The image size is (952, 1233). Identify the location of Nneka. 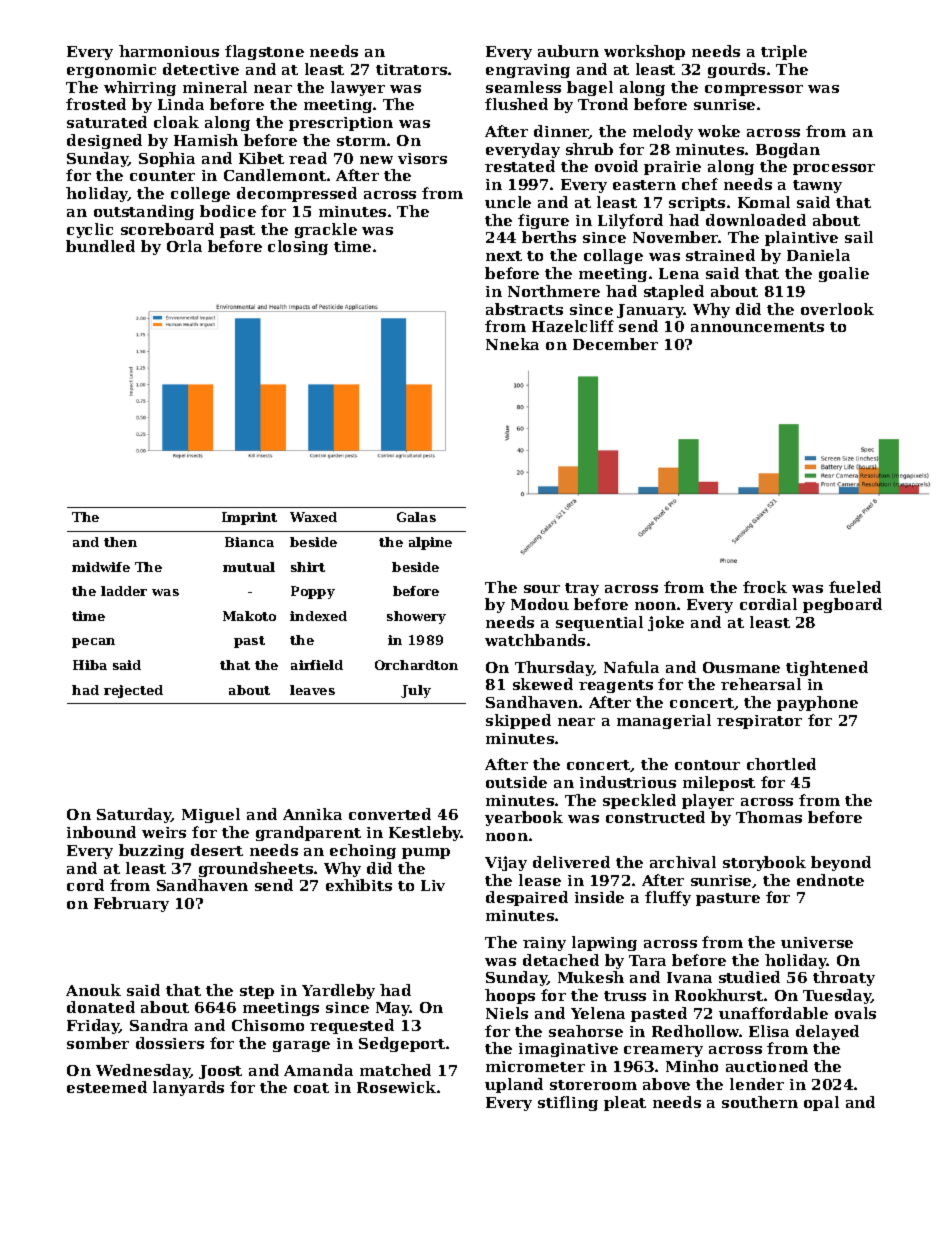
(512, 344).
